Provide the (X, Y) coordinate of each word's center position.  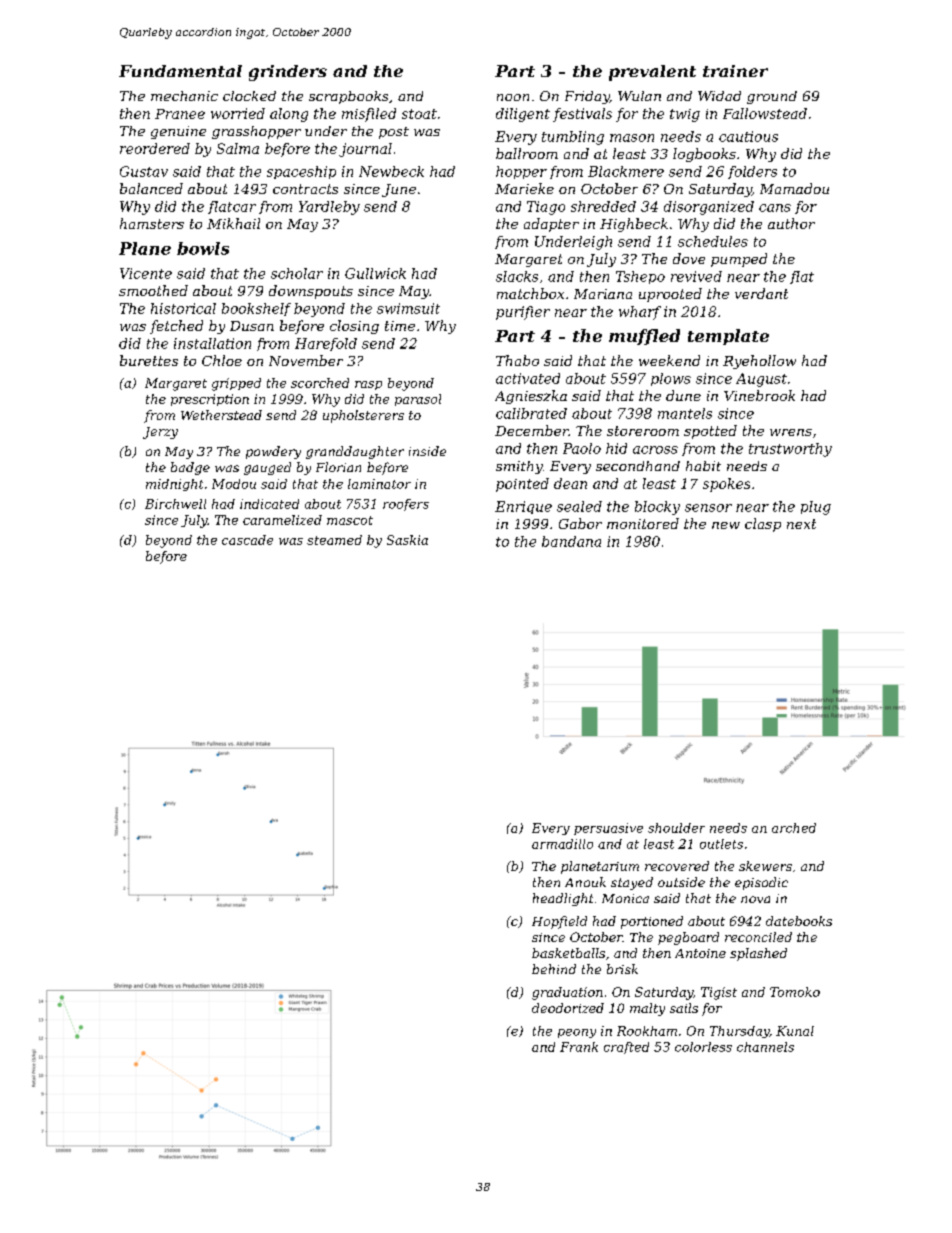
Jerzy (160, 433)
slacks (517, 276)
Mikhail (233, 223)
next (801, 524)
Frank (579, 1047)
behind (554, 969)
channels (765, 1047)
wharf (640, 313)
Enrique (523, 507)
